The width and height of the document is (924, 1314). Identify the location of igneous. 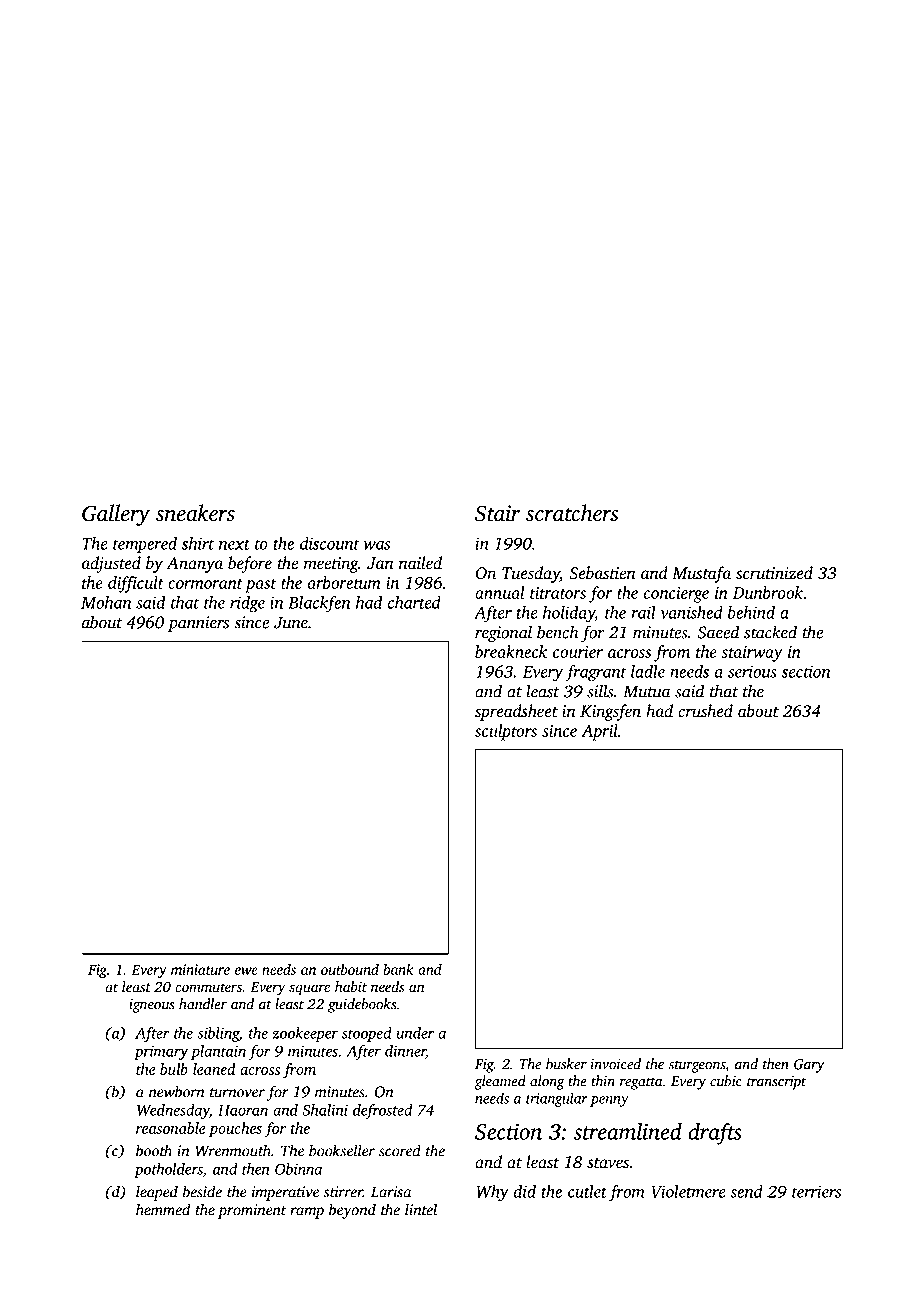
(152, 1006).
